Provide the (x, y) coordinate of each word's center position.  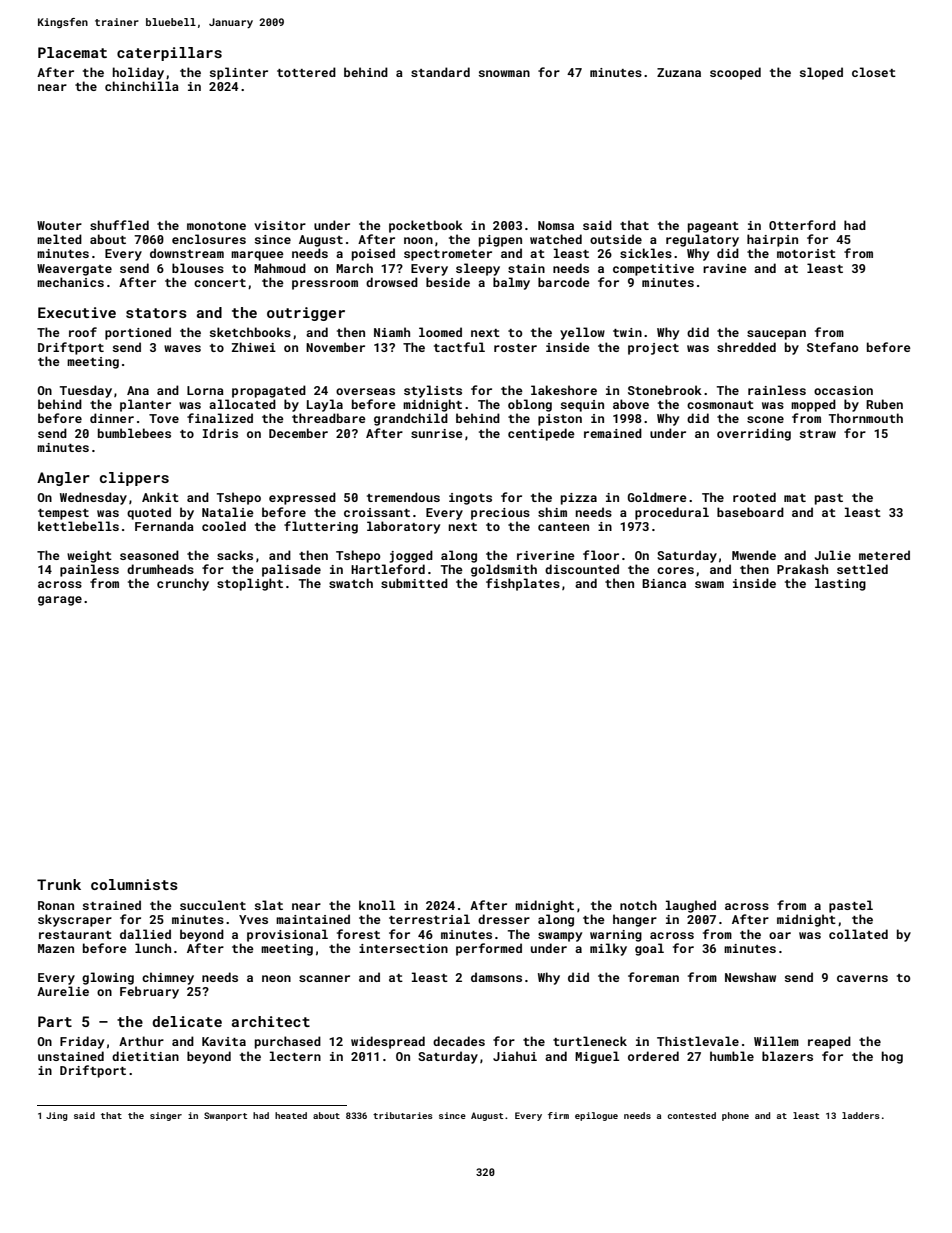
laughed (691, 906)
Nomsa (556, 225)
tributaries (403, 1115)
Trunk (59, 884)
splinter (239, 73)
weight (89, 556)
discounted (582, 569)
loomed (440, 332)
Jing (57, 1116)
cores (675, 570)
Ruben (884, 404)
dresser (504, 919)
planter (145, 405)
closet (874, 72)
